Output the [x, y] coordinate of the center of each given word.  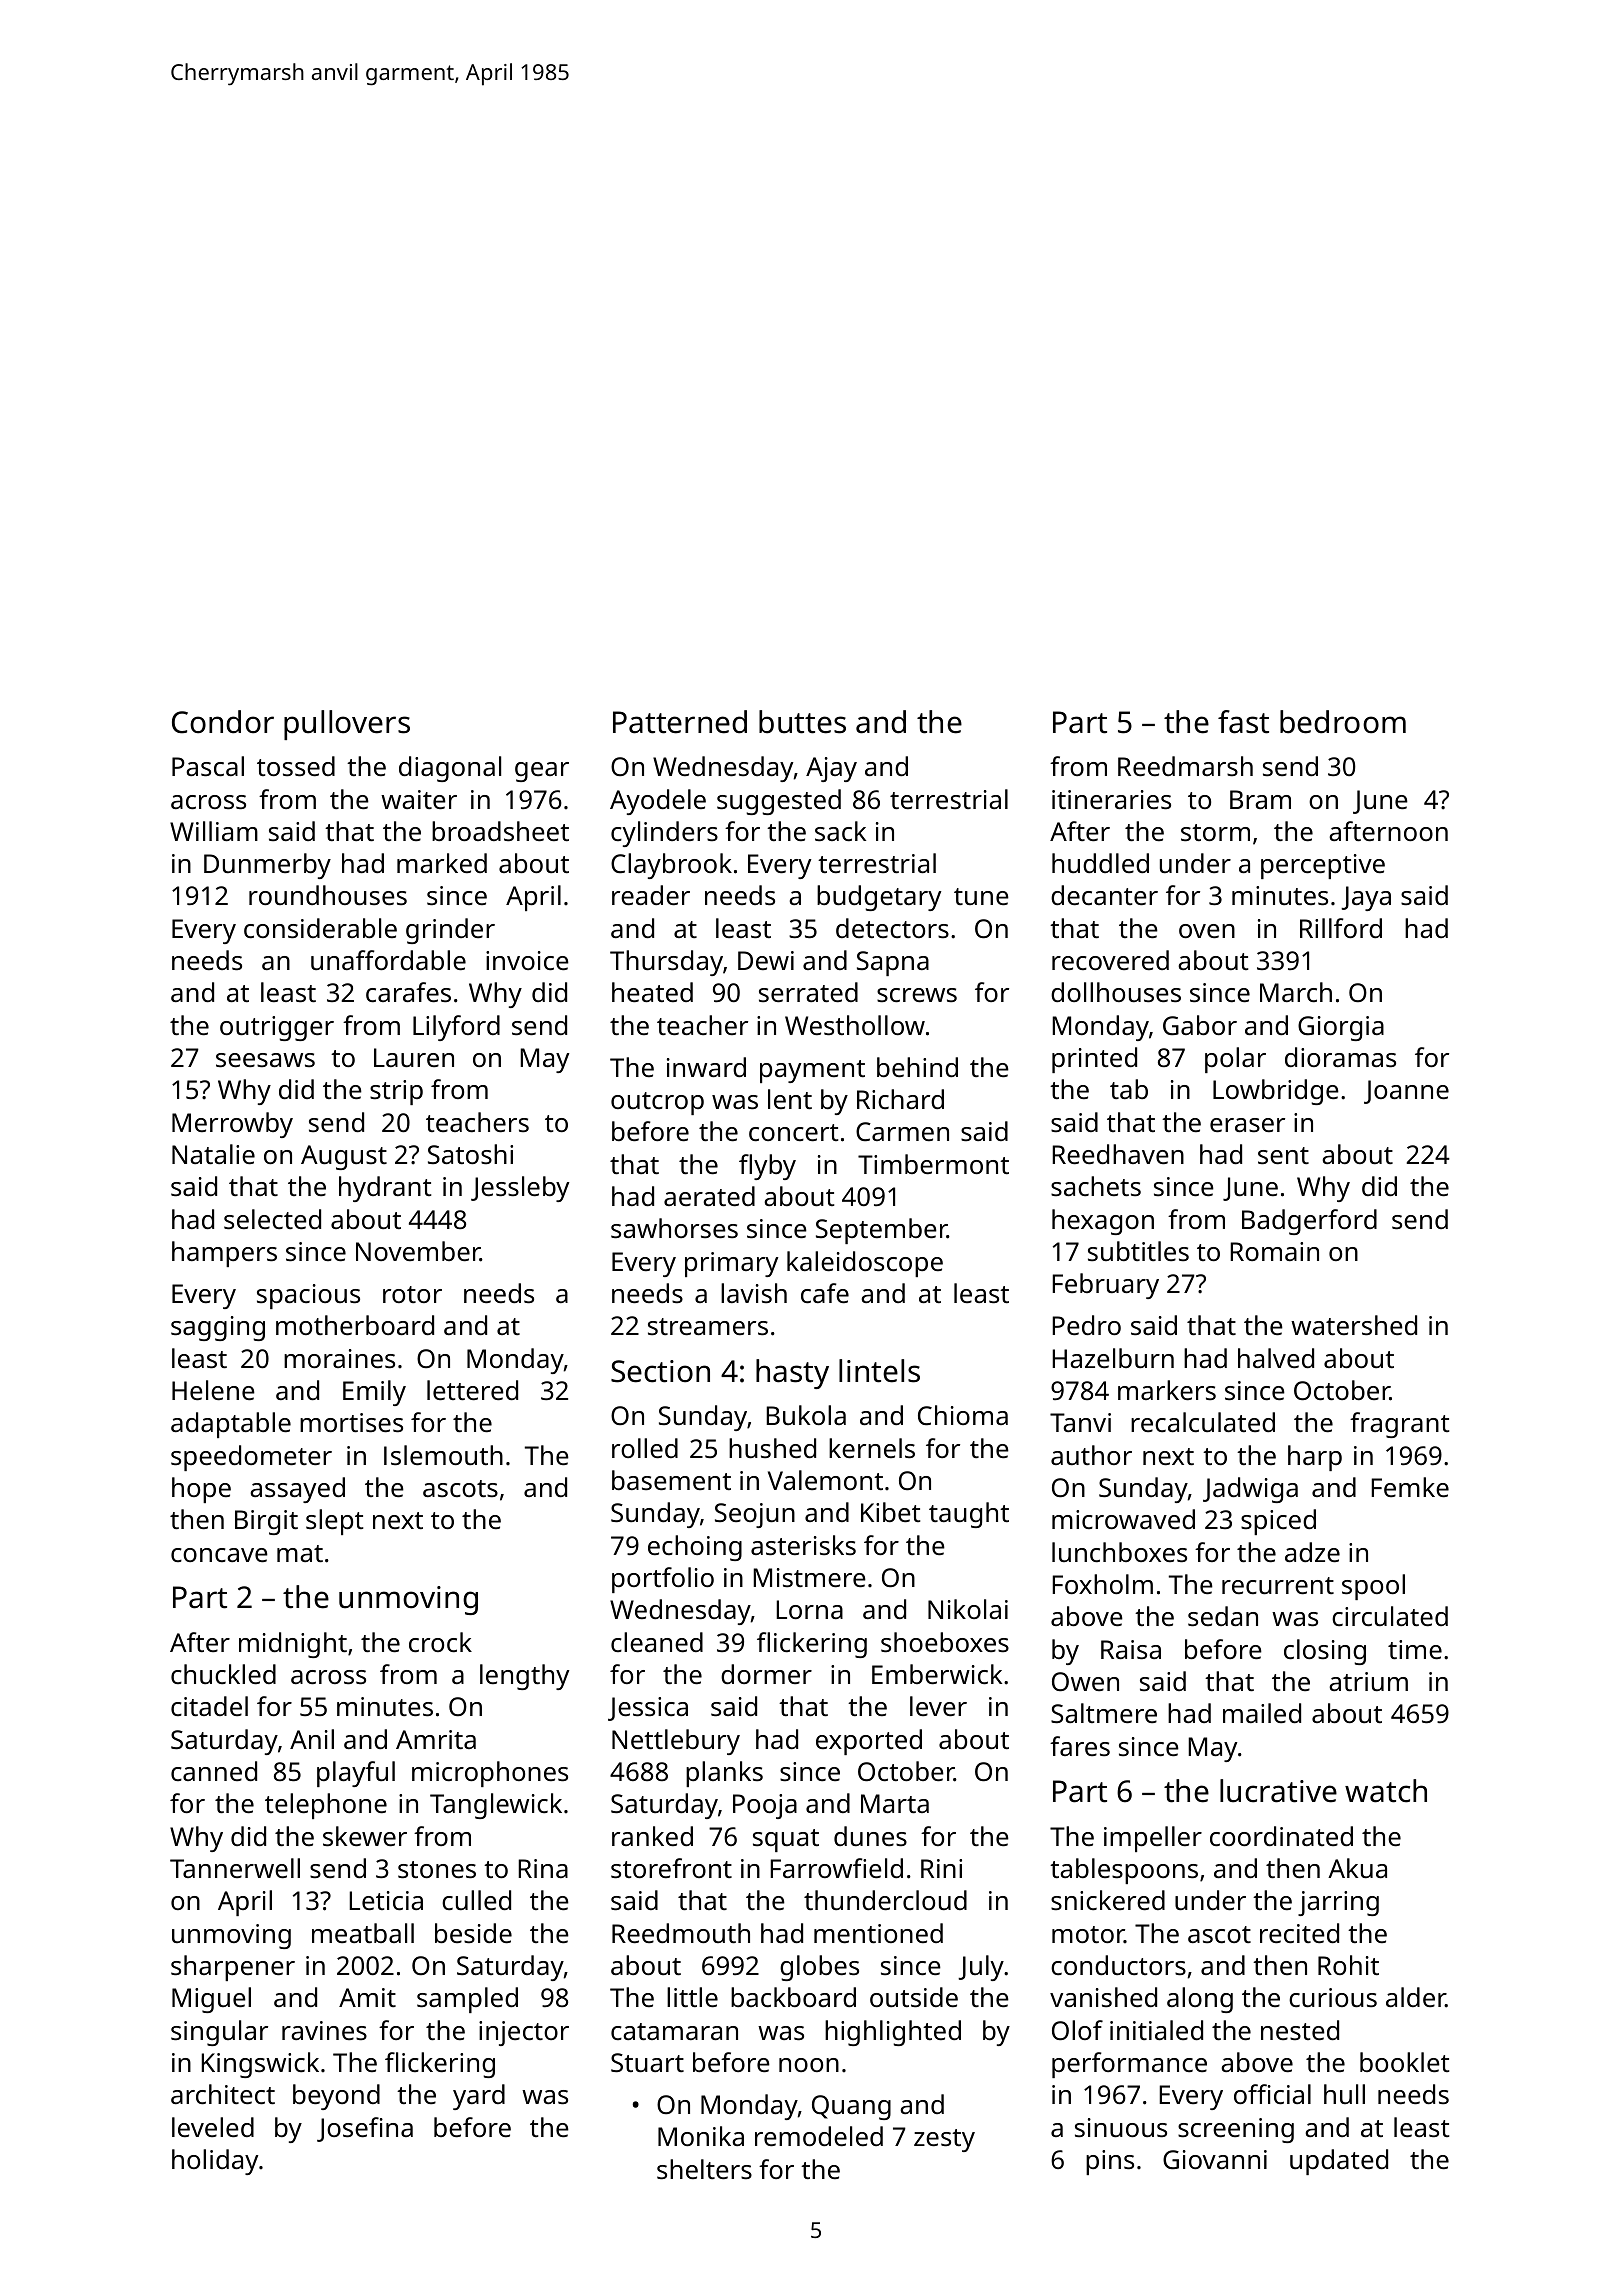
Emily [374, 1393]
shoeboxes [945, 1642]
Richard [900, 1099]
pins [1110, 2162]
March [1296, 992]
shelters [704, 2169]
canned [214, 1771]
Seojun [755, 1515]
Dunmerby [267, 866]
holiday [215, 2162]
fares [1080, 1746]
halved [1276, 1358]
